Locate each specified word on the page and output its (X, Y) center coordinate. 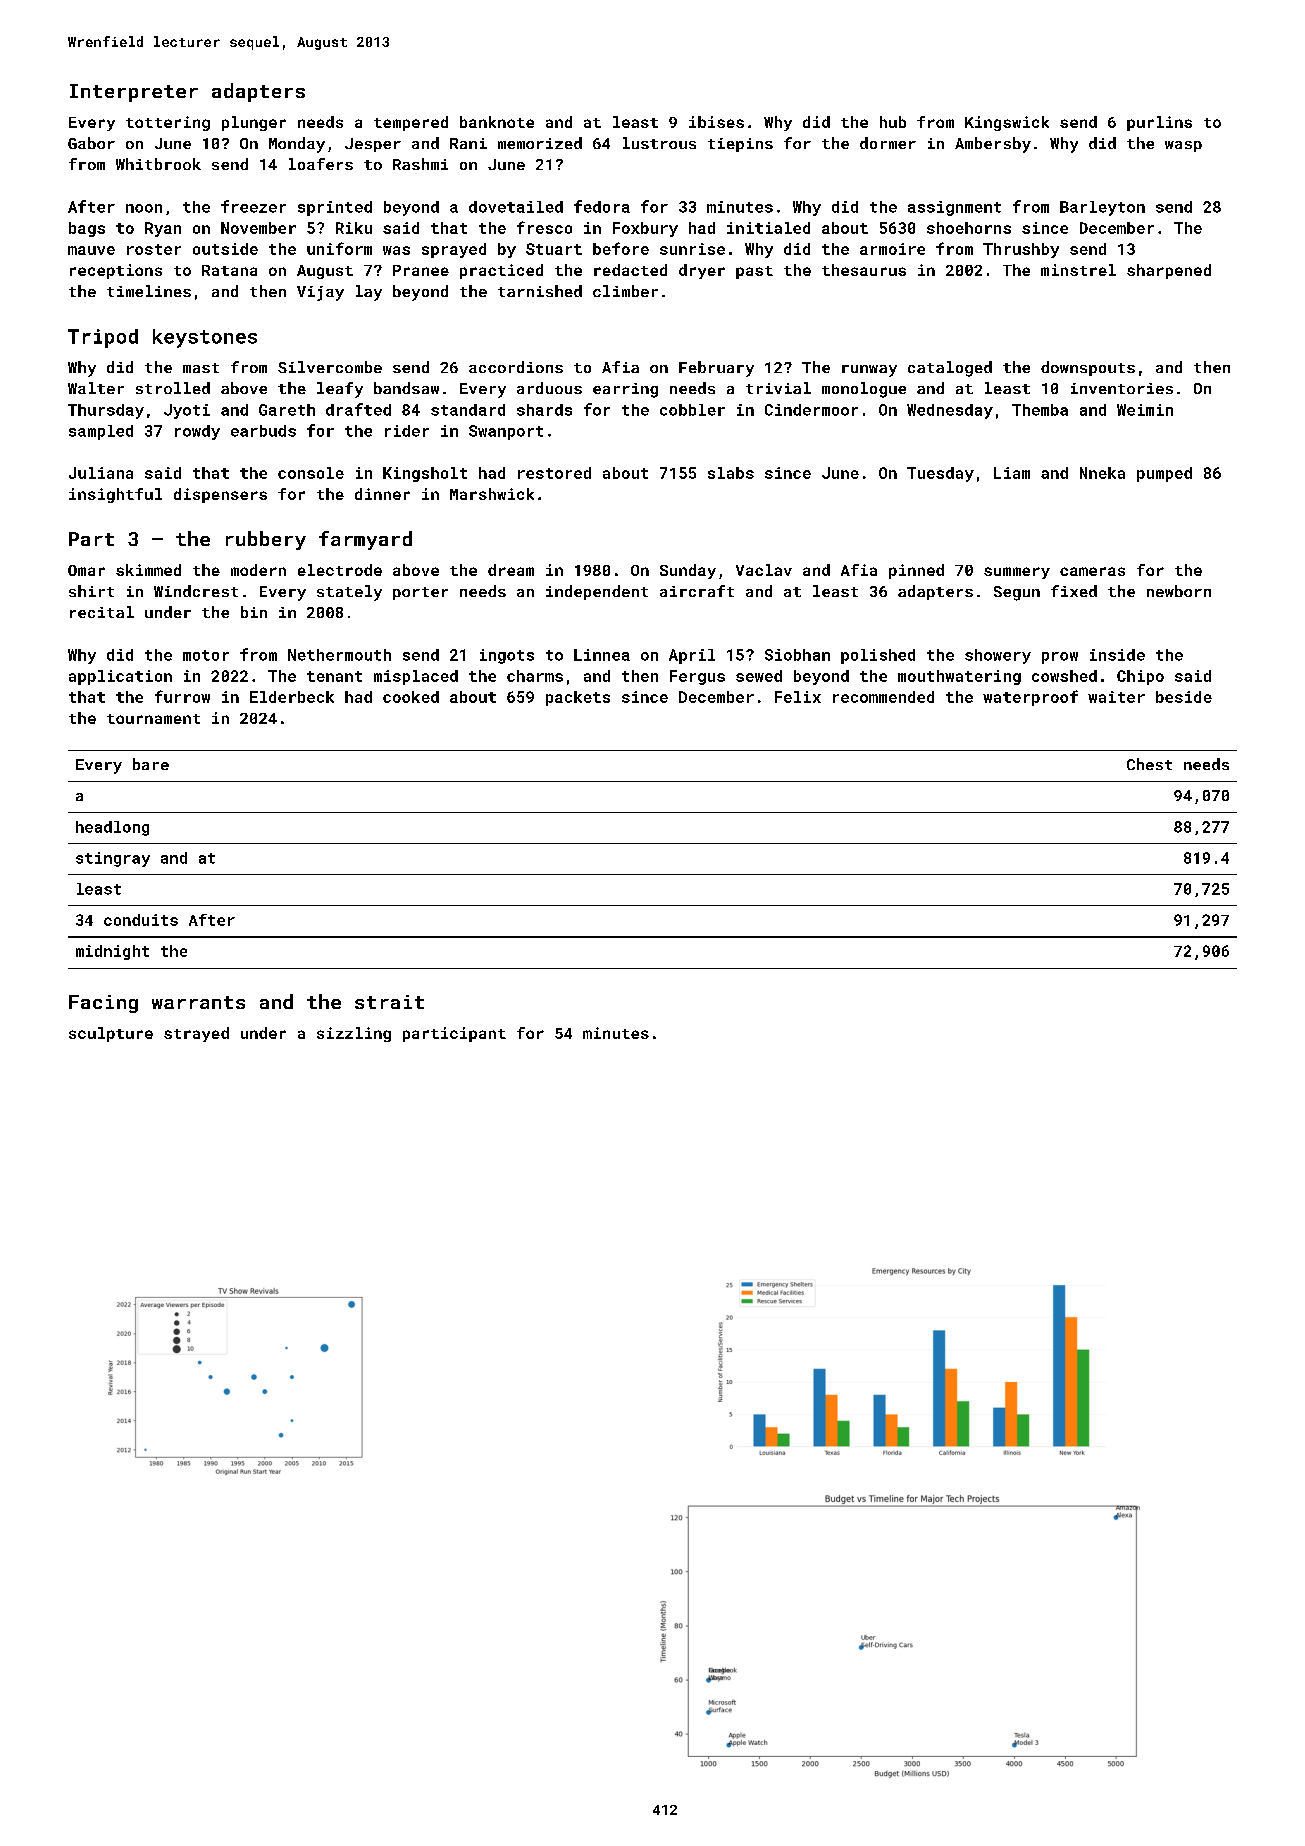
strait (389, 1002)
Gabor (91, 143)
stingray (113, 859)
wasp (1183, 146)
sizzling (354, 1034)
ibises (716, 122)
